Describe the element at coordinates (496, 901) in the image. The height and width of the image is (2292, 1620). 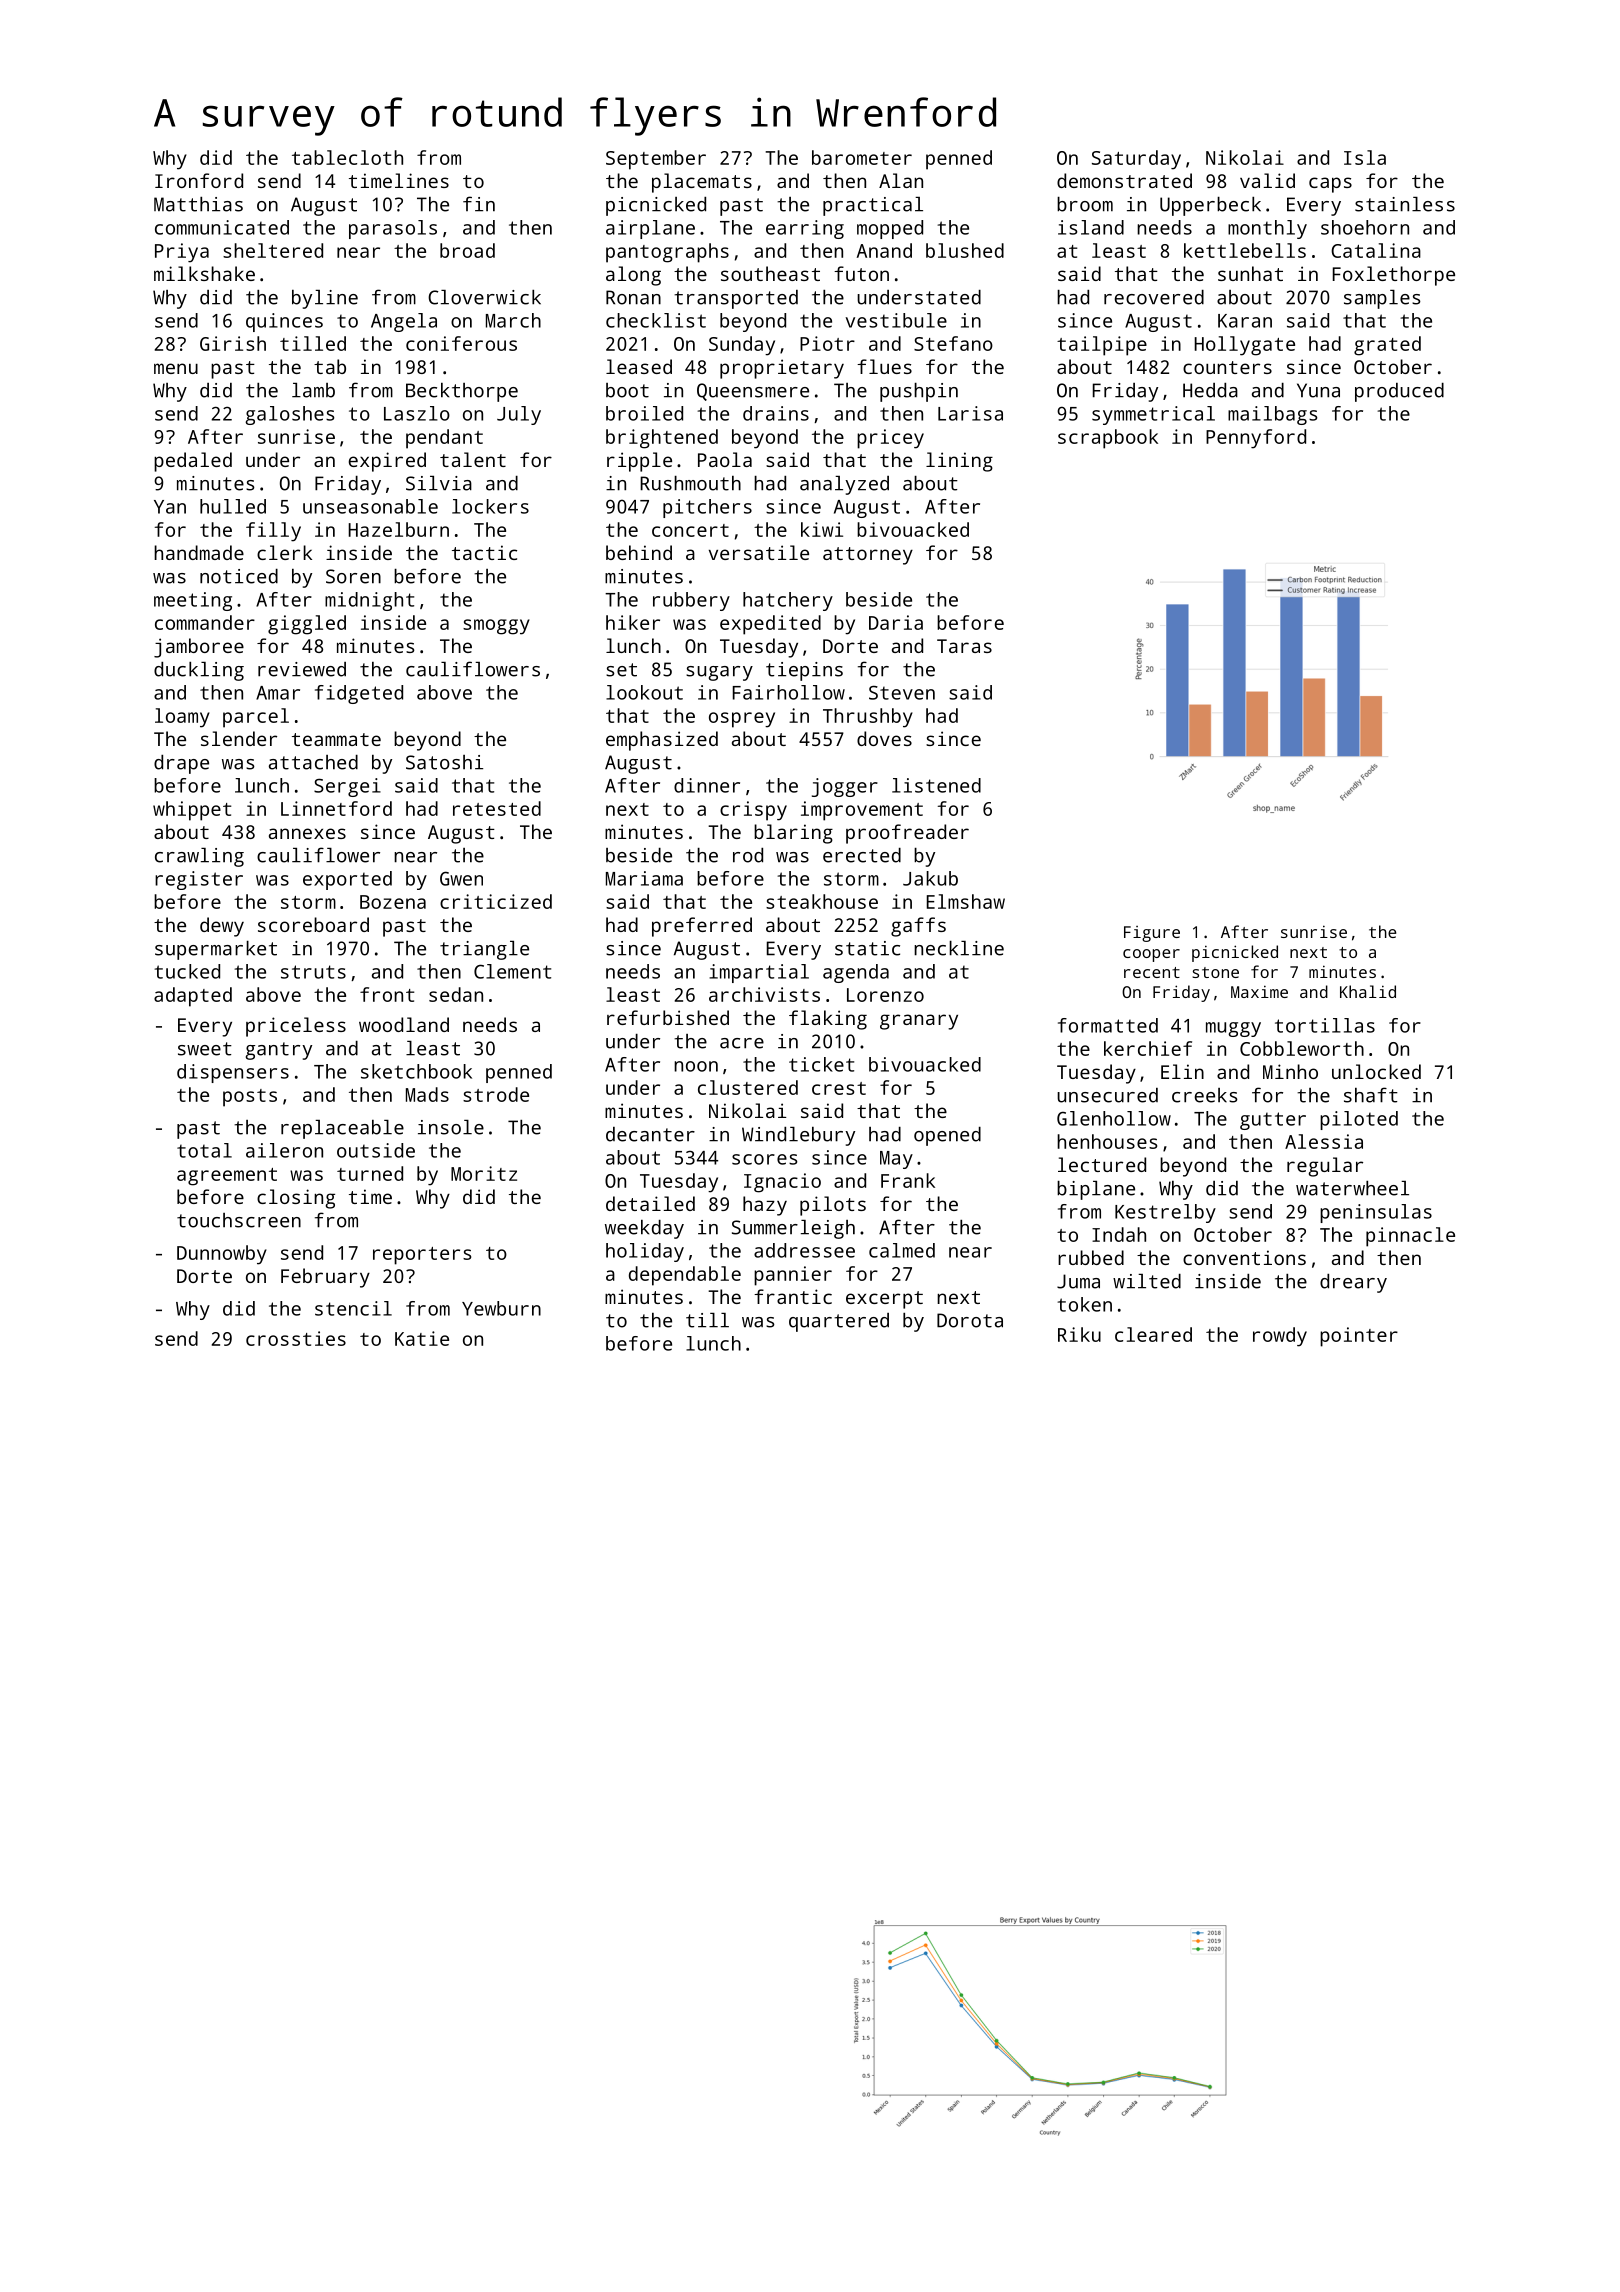
I see `criticized` at that location.
